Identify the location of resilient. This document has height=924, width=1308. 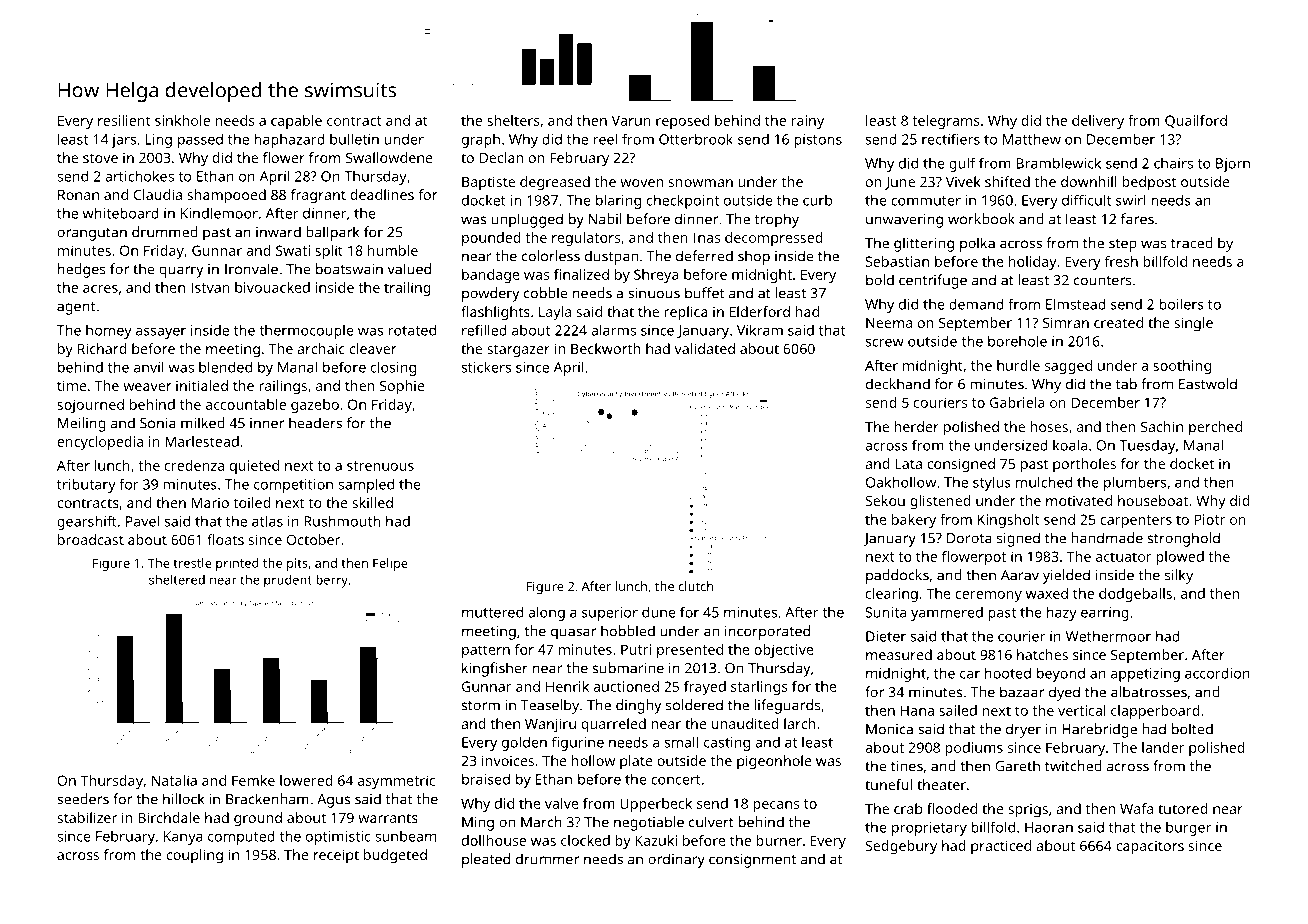
(124, 120).
